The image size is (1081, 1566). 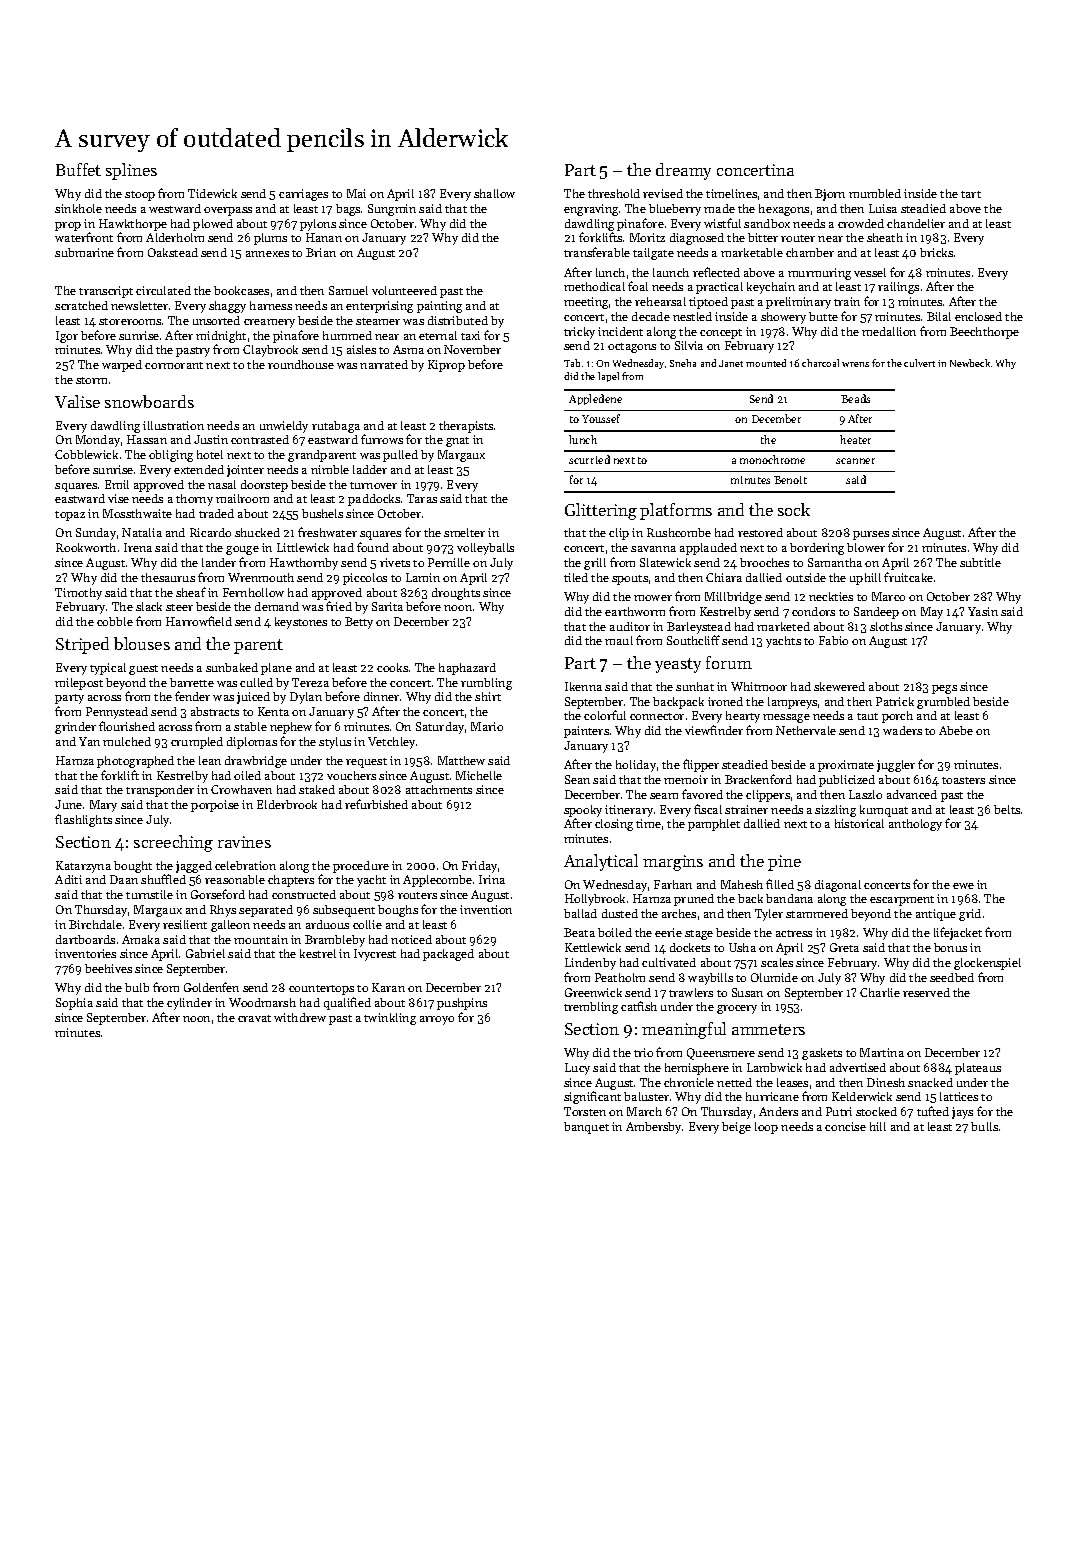 I want to click on subtitle, so click(x=980, y=562).
